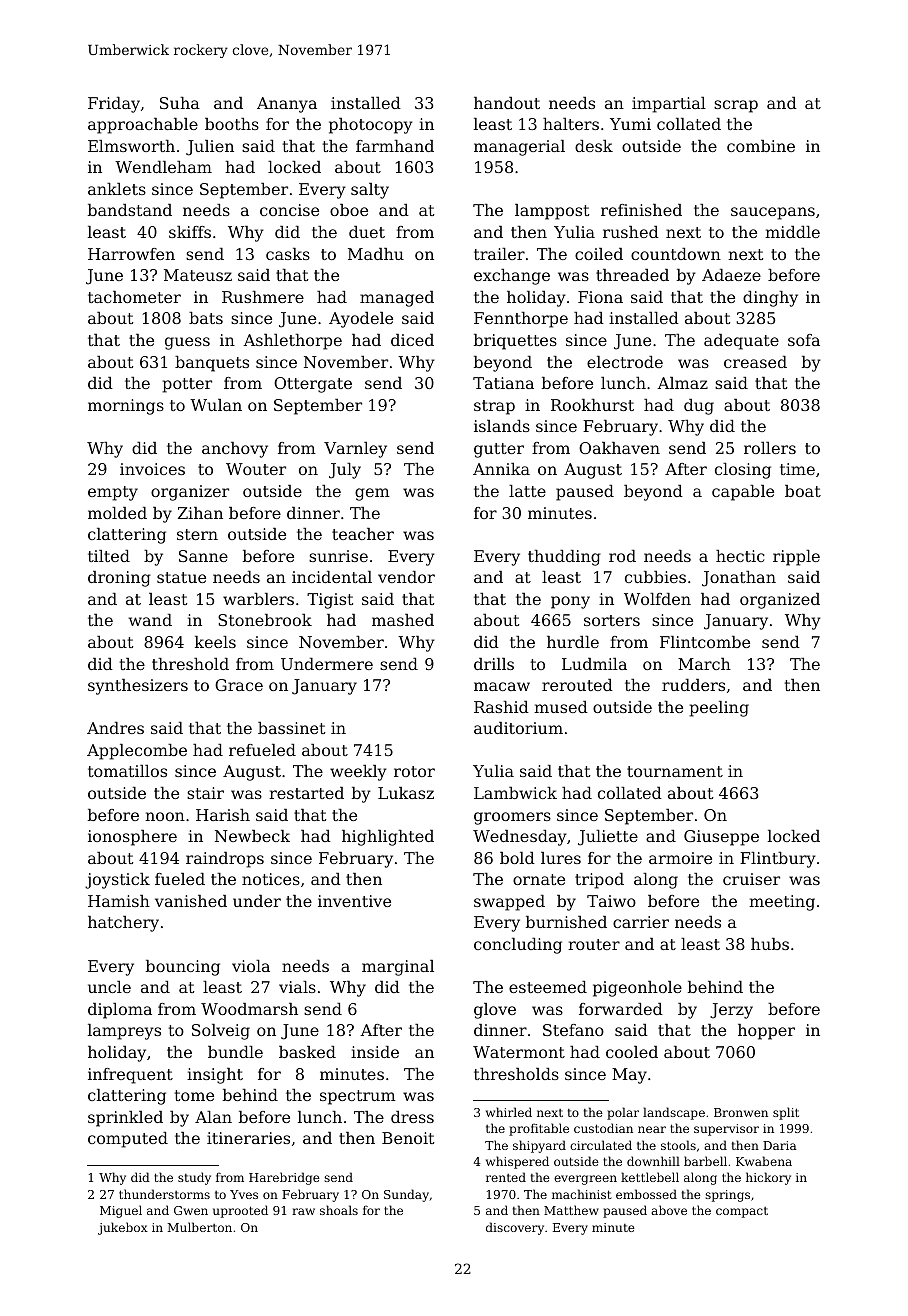 Image resolution: width=908 pixels, height=1316 pixels. I want to click on impartial, so click(669, 105).
